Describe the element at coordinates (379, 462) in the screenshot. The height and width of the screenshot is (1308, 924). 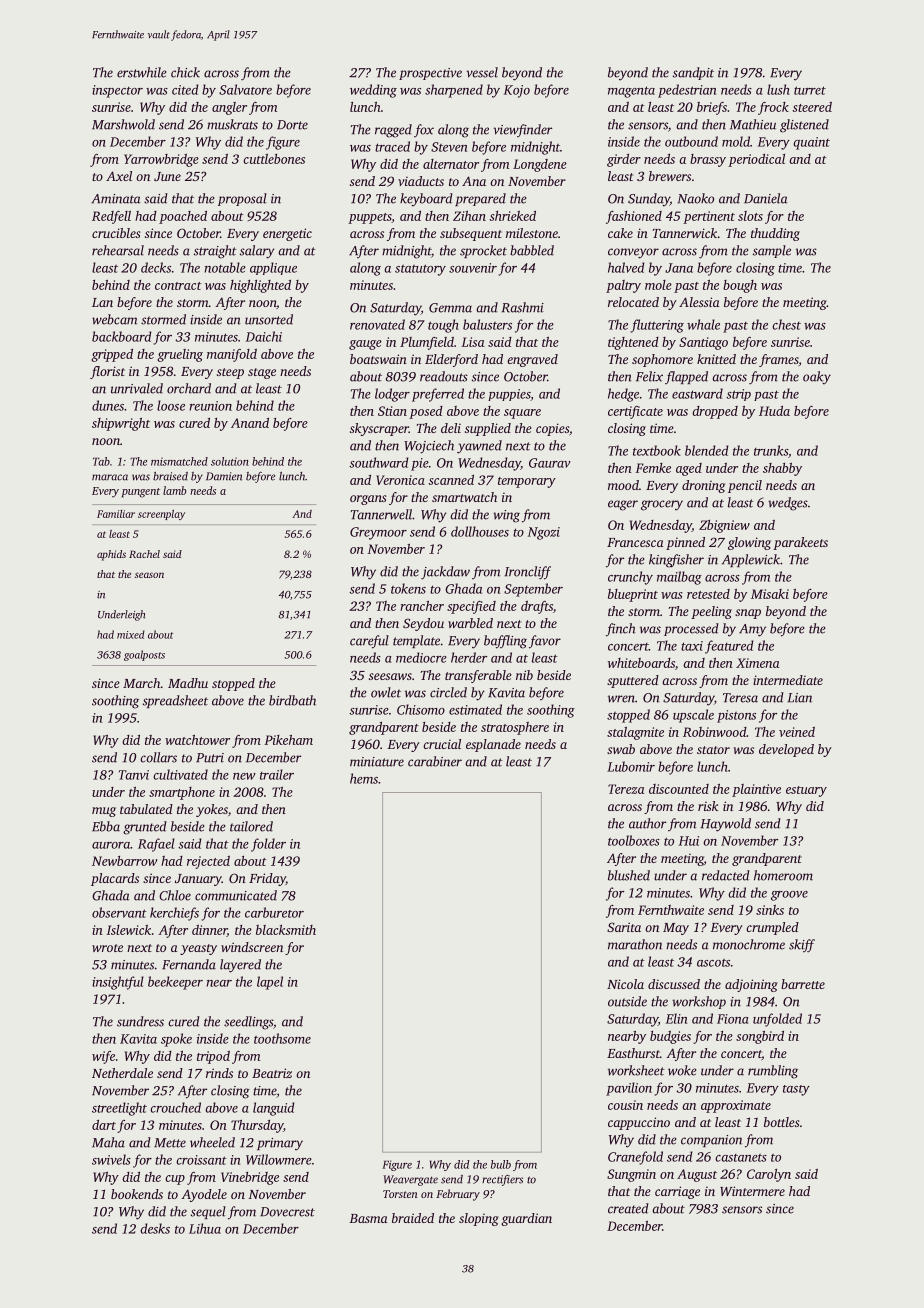
I see `southward` at that location.
